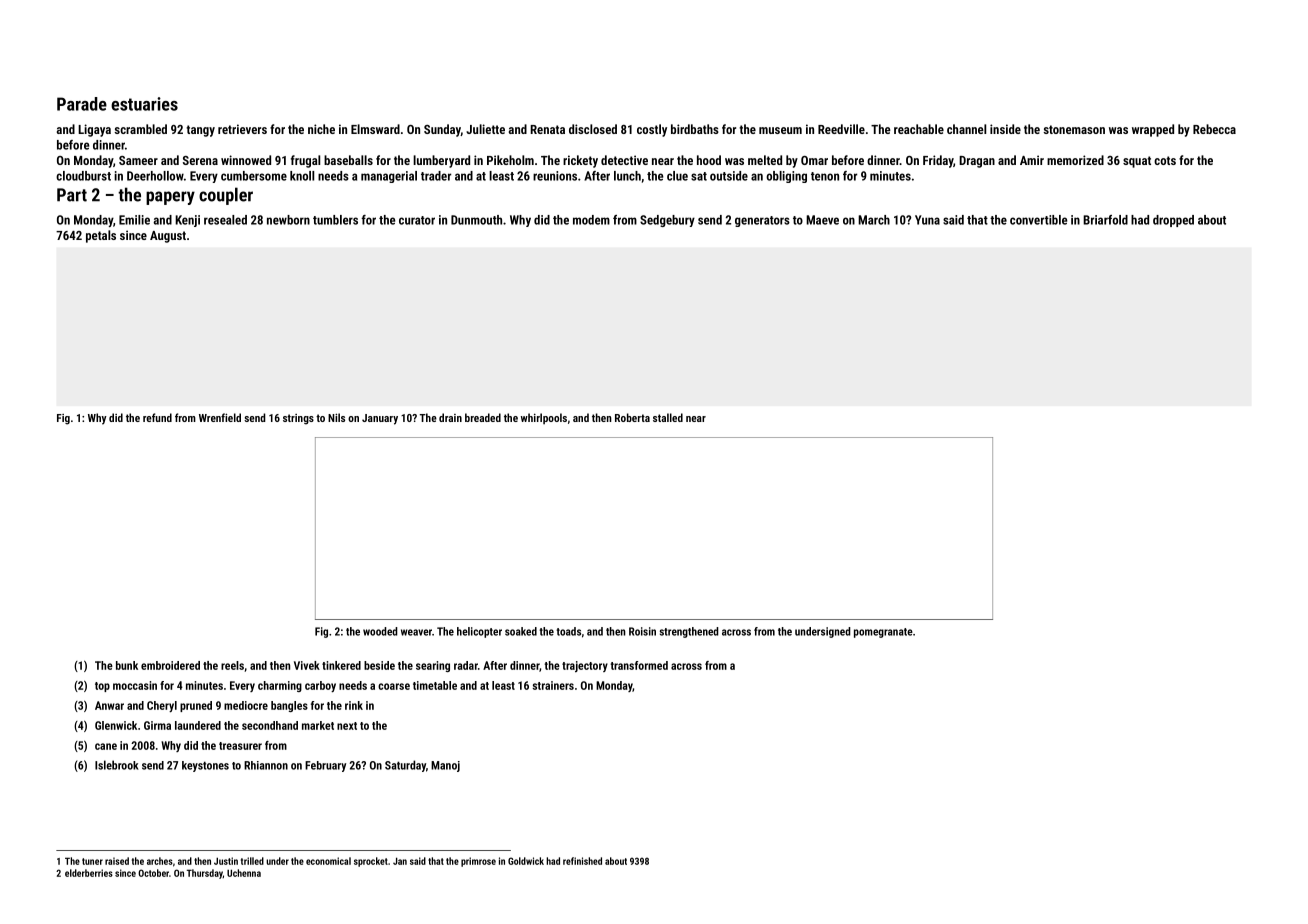  I want to click on Thursday, so click(205, 874).
